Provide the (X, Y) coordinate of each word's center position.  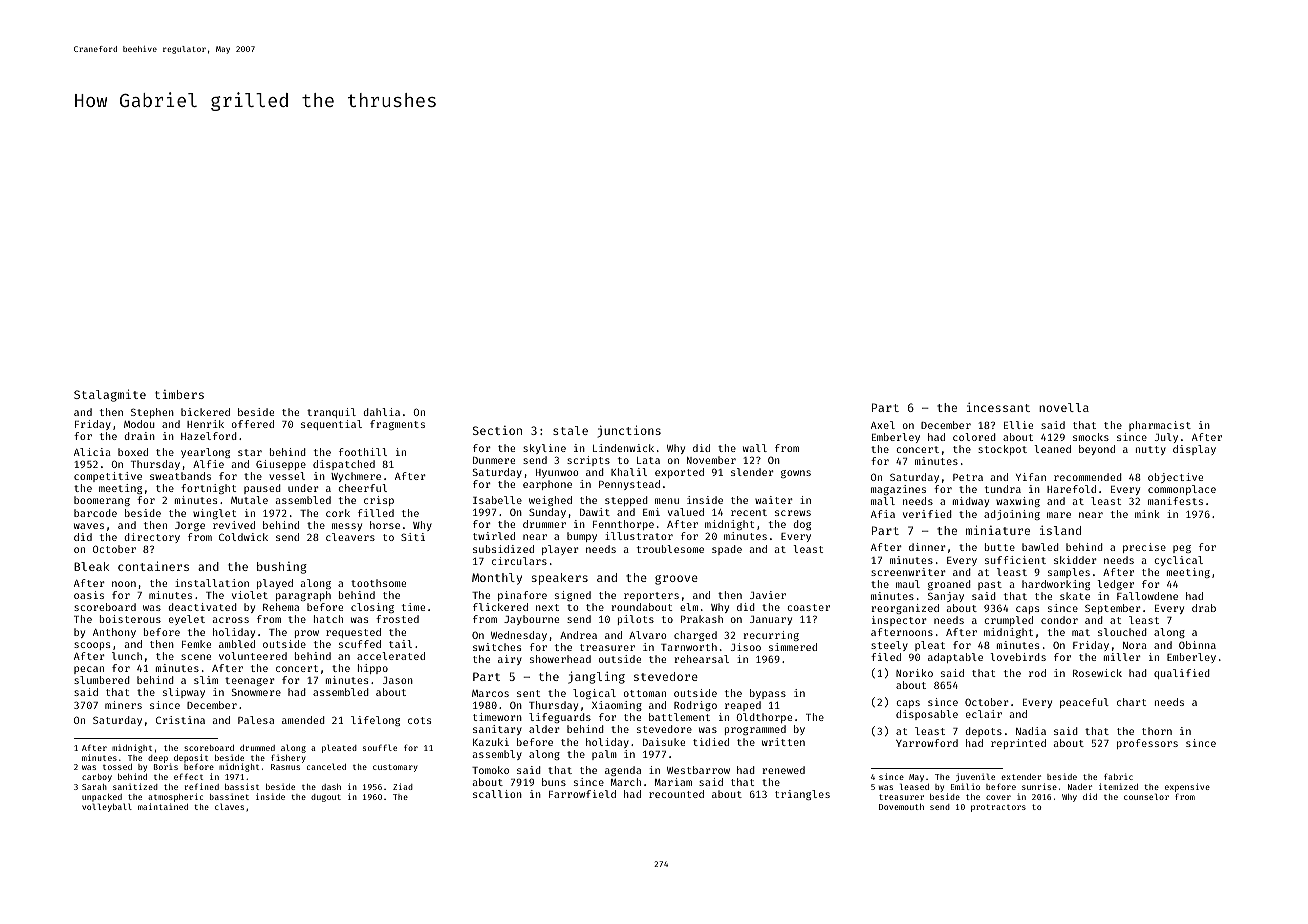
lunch (127, 656)
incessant (998, 407)
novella (1064, 407)
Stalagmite (110, 395)
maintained (163, 806)
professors (1147, 744)
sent (528, 693)
